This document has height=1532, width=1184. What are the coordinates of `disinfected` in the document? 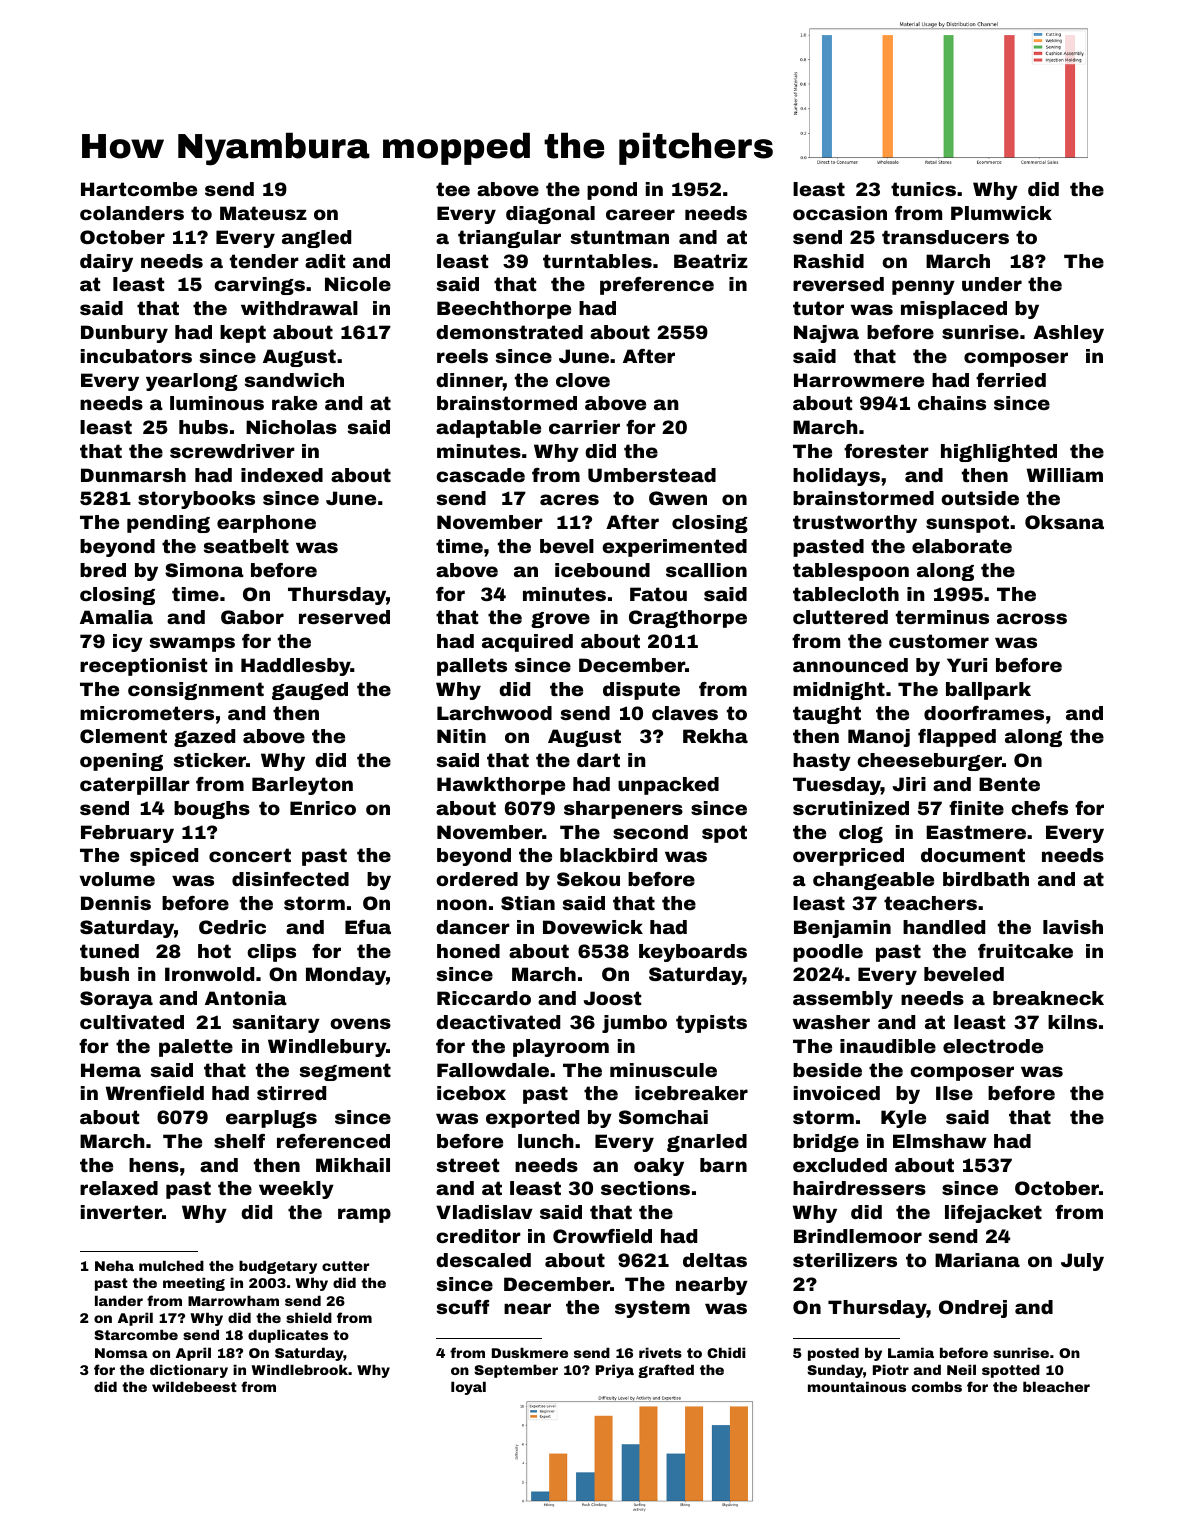 It's located at (290, 879).
